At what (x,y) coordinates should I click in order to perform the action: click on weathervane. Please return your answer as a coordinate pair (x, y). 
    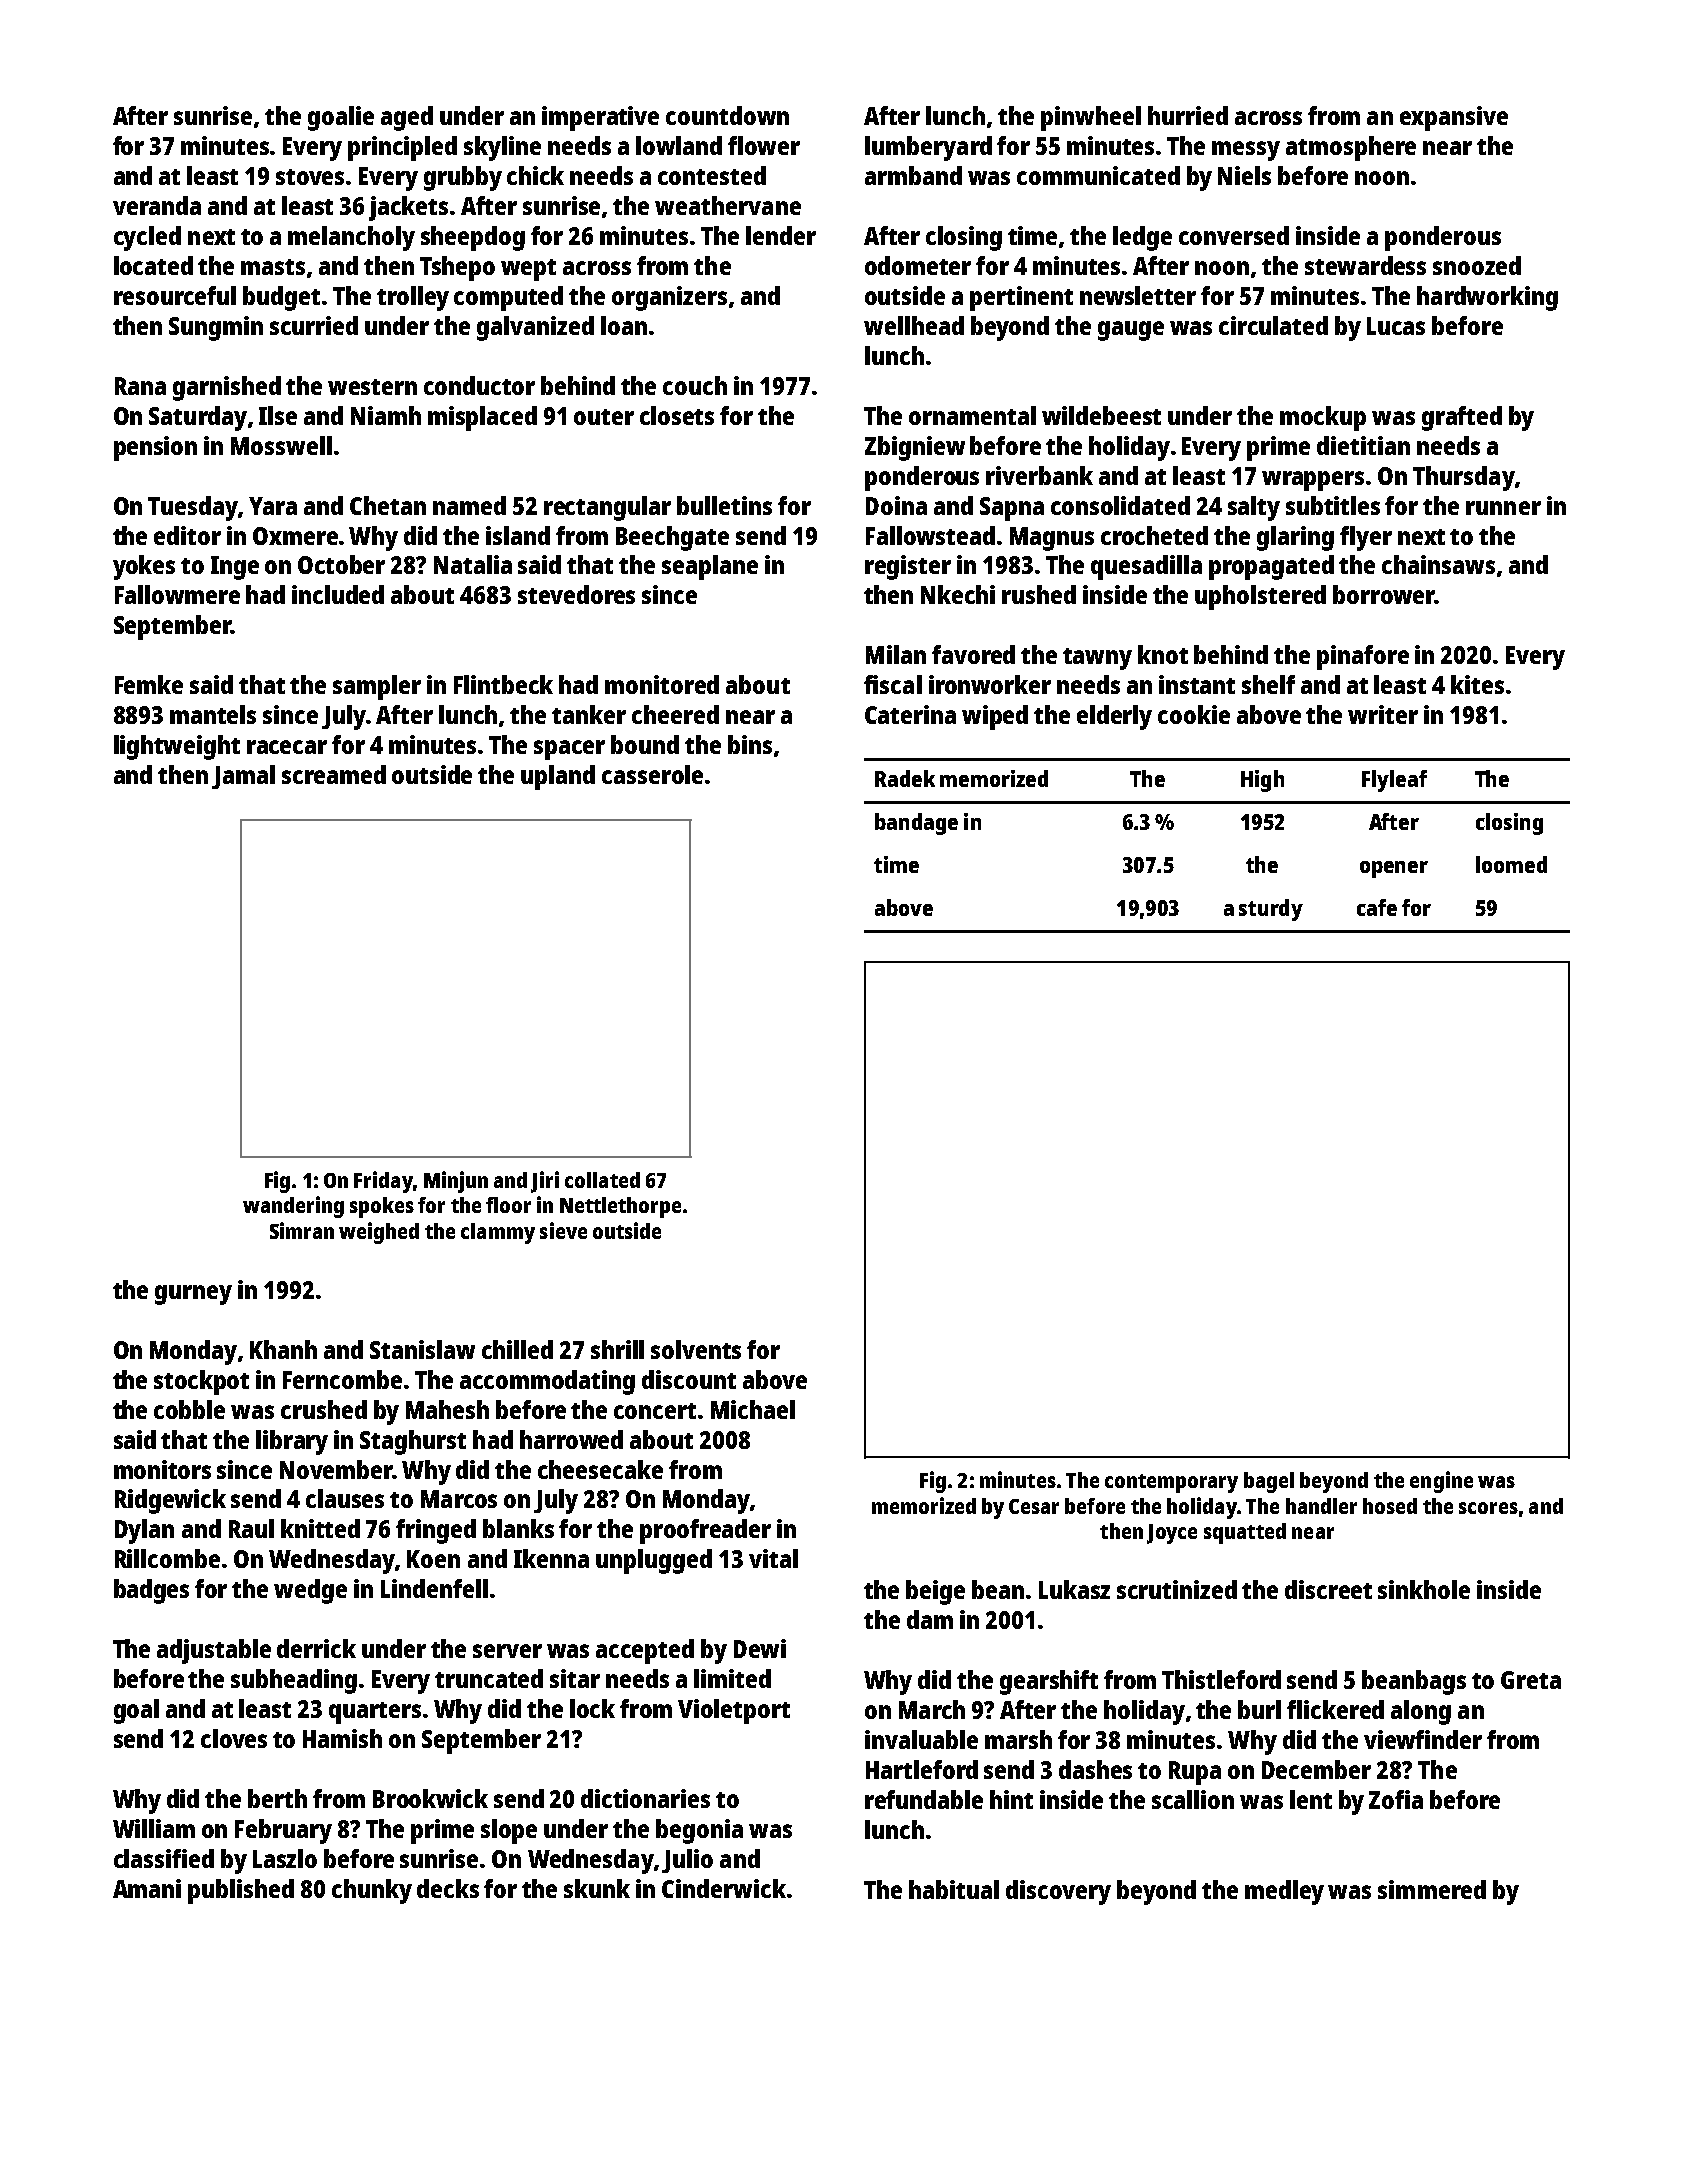
    Looking at the image, I should click on (728, 205).
